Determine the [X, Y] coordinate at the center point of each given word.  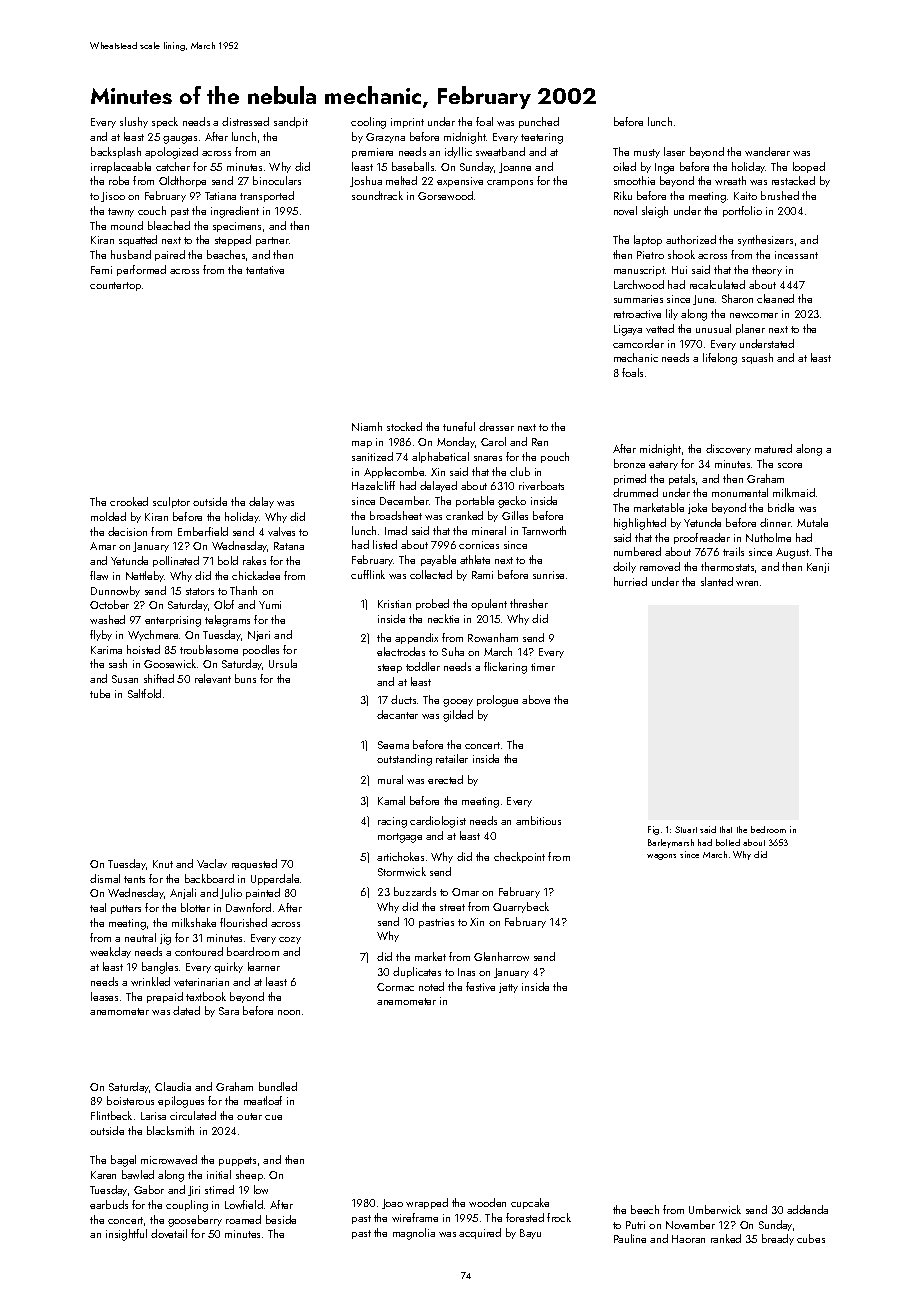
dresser [496, 426]
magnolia [414, 1234]
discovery [728, 449]
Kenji [818, 568]
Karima [106, 650]
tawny [121, 212]
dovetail [169, 1233]
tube [100, 693]
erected [445, 779]
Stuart [686, 829]
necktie [443, 618]
